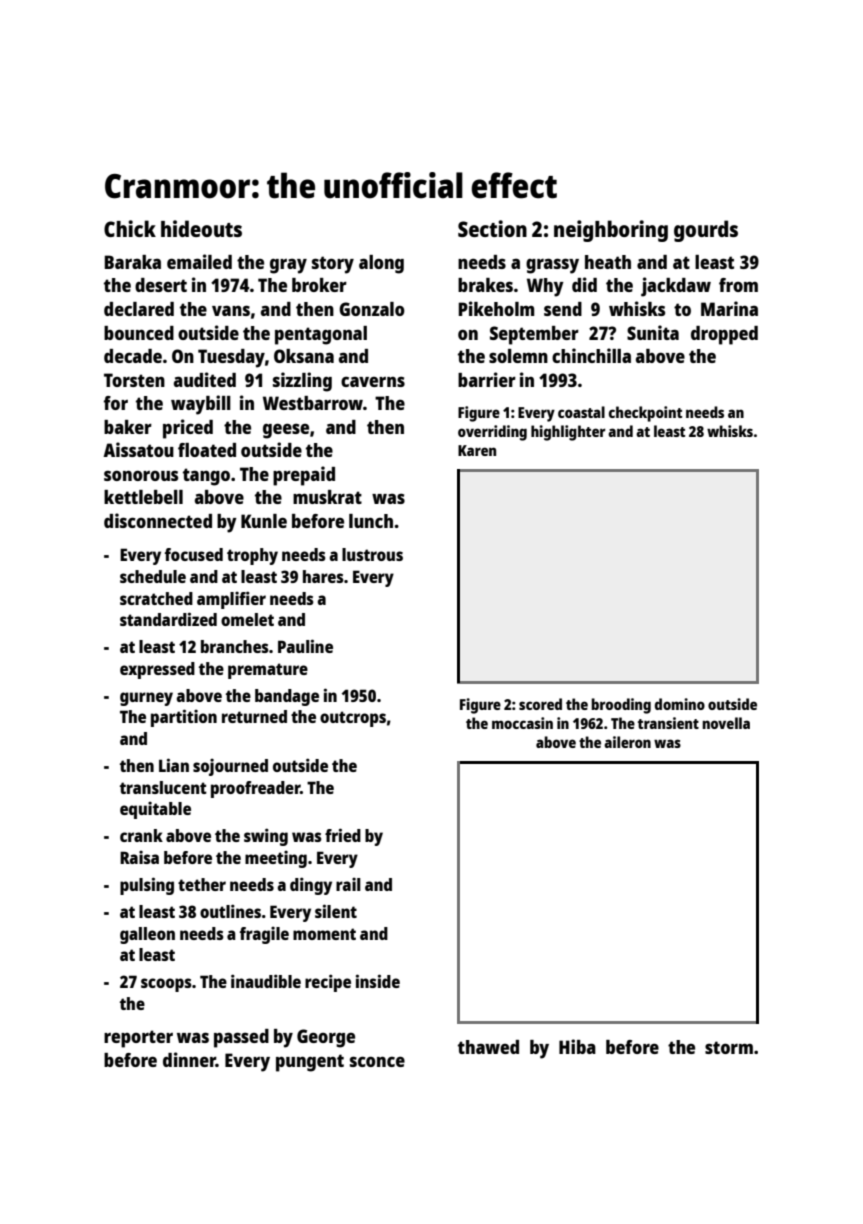  I want to click on emailed, so click(199, 261).
